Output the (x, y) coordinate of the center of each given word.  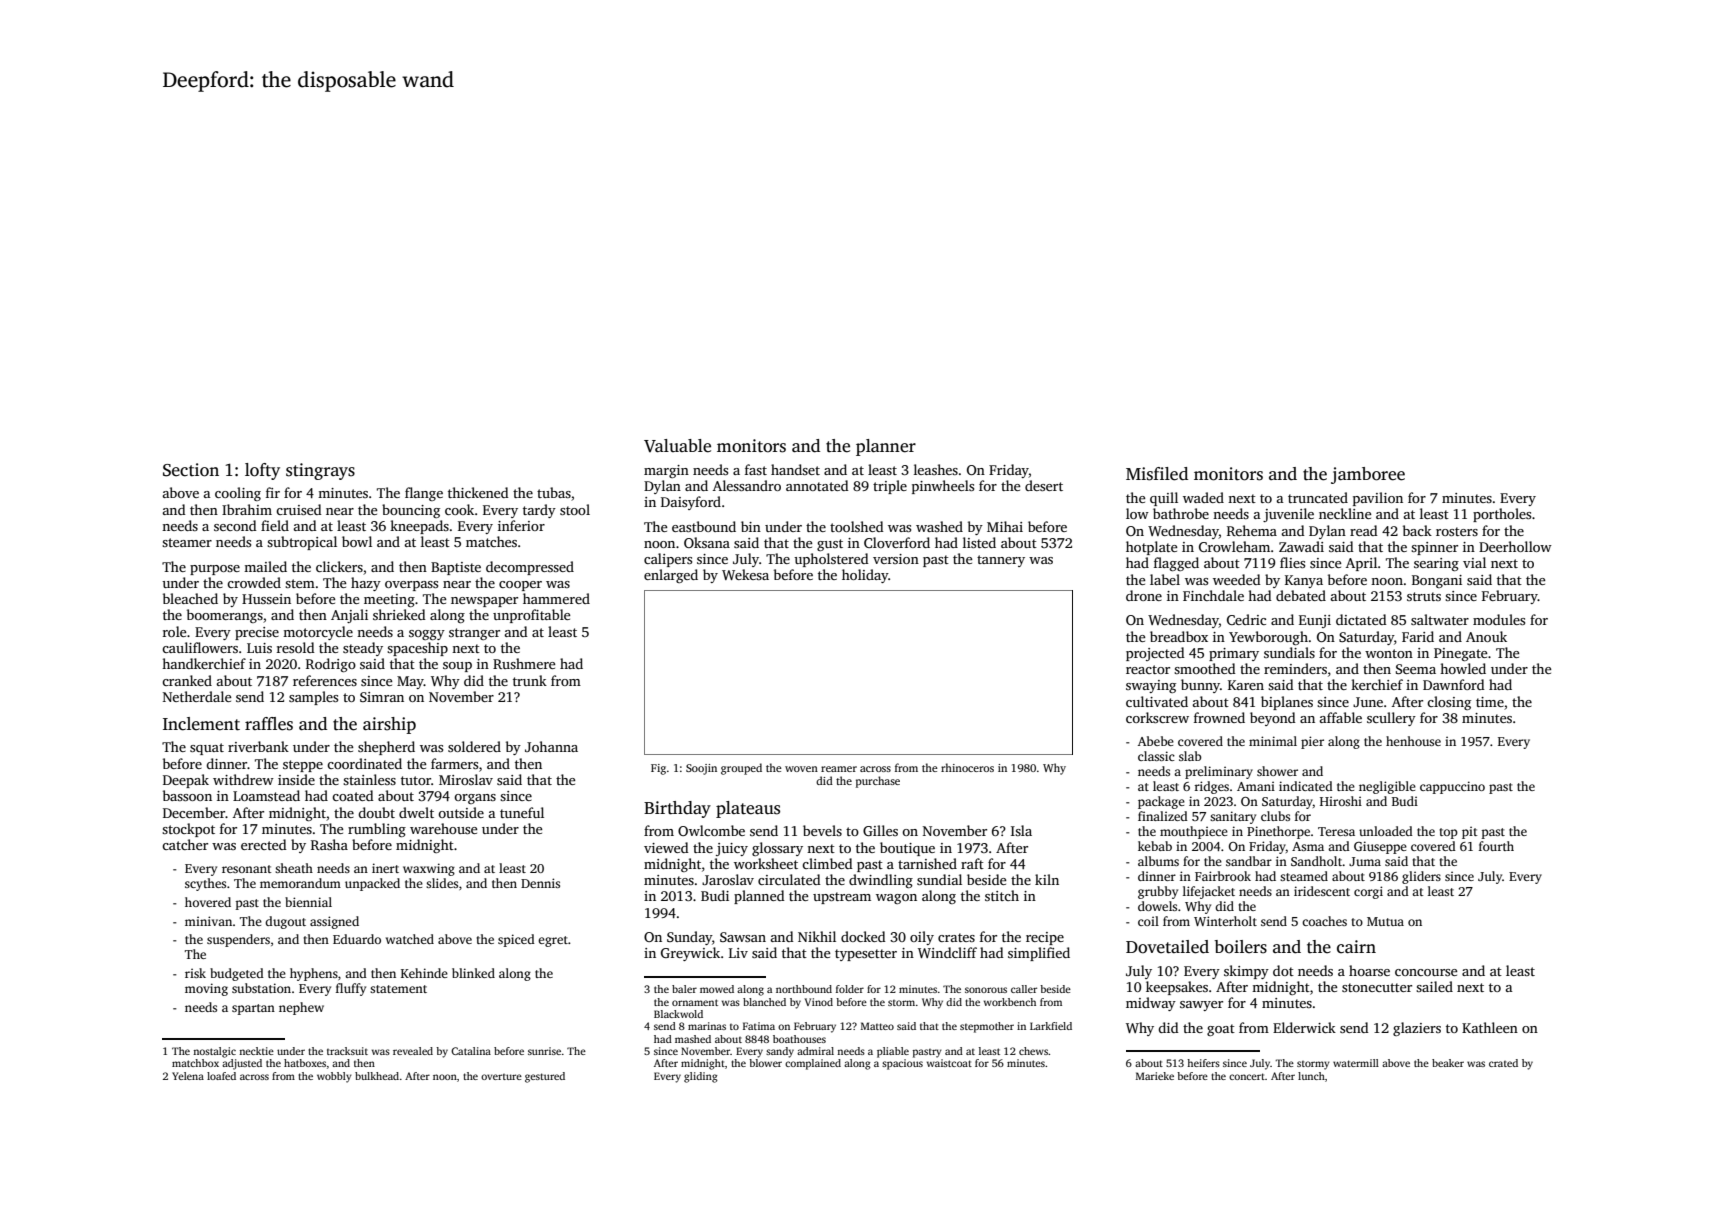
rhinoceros (967, 767)
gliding (701, 1077)
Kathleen (1490, 1027)
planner (886, 447)
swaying (1151, 686)
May (410, 682)
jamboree (1368, 475)
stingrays (320, 471)
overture (501, 1077)
